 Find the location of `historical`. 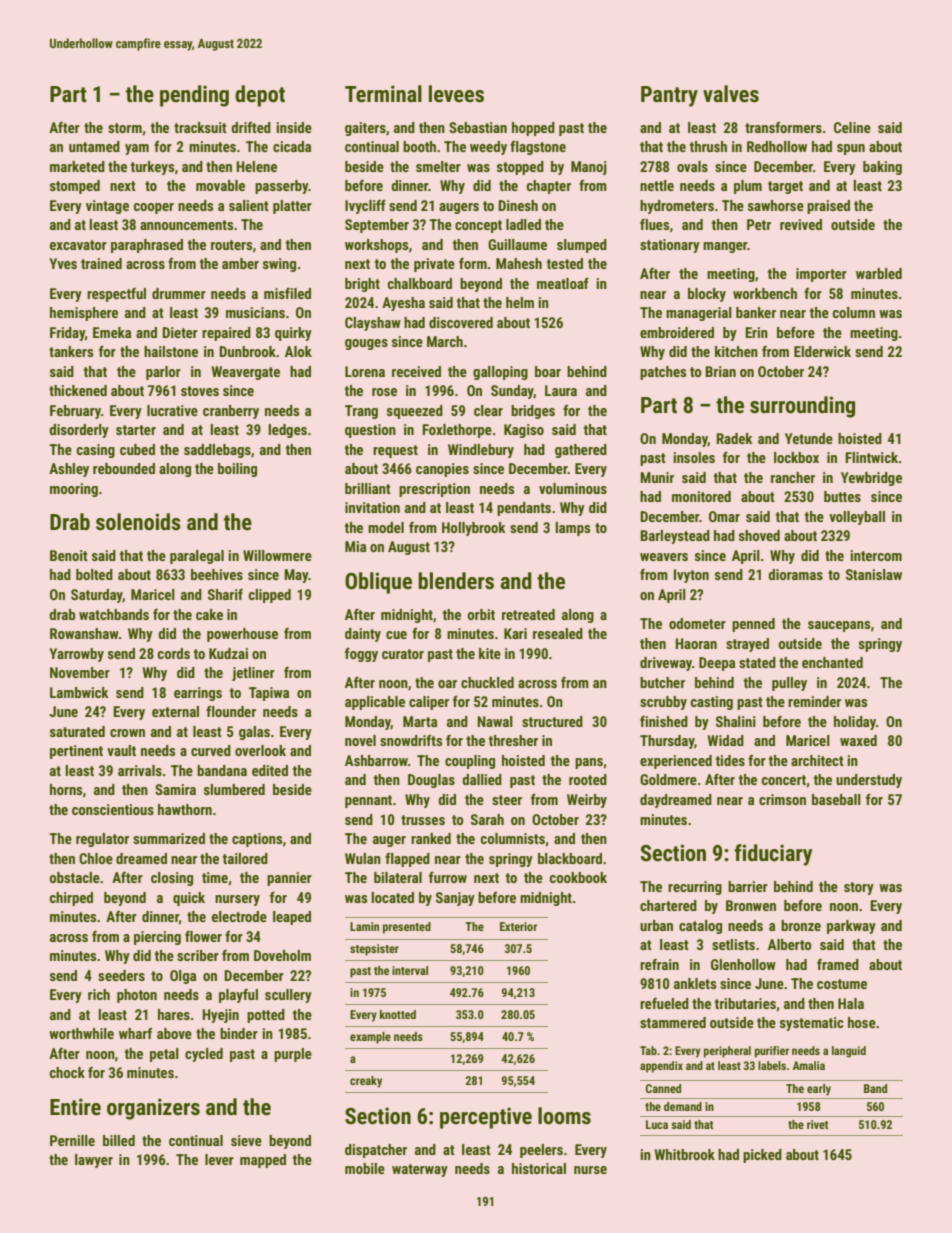

historical is located at coordinates (539, 1168).
